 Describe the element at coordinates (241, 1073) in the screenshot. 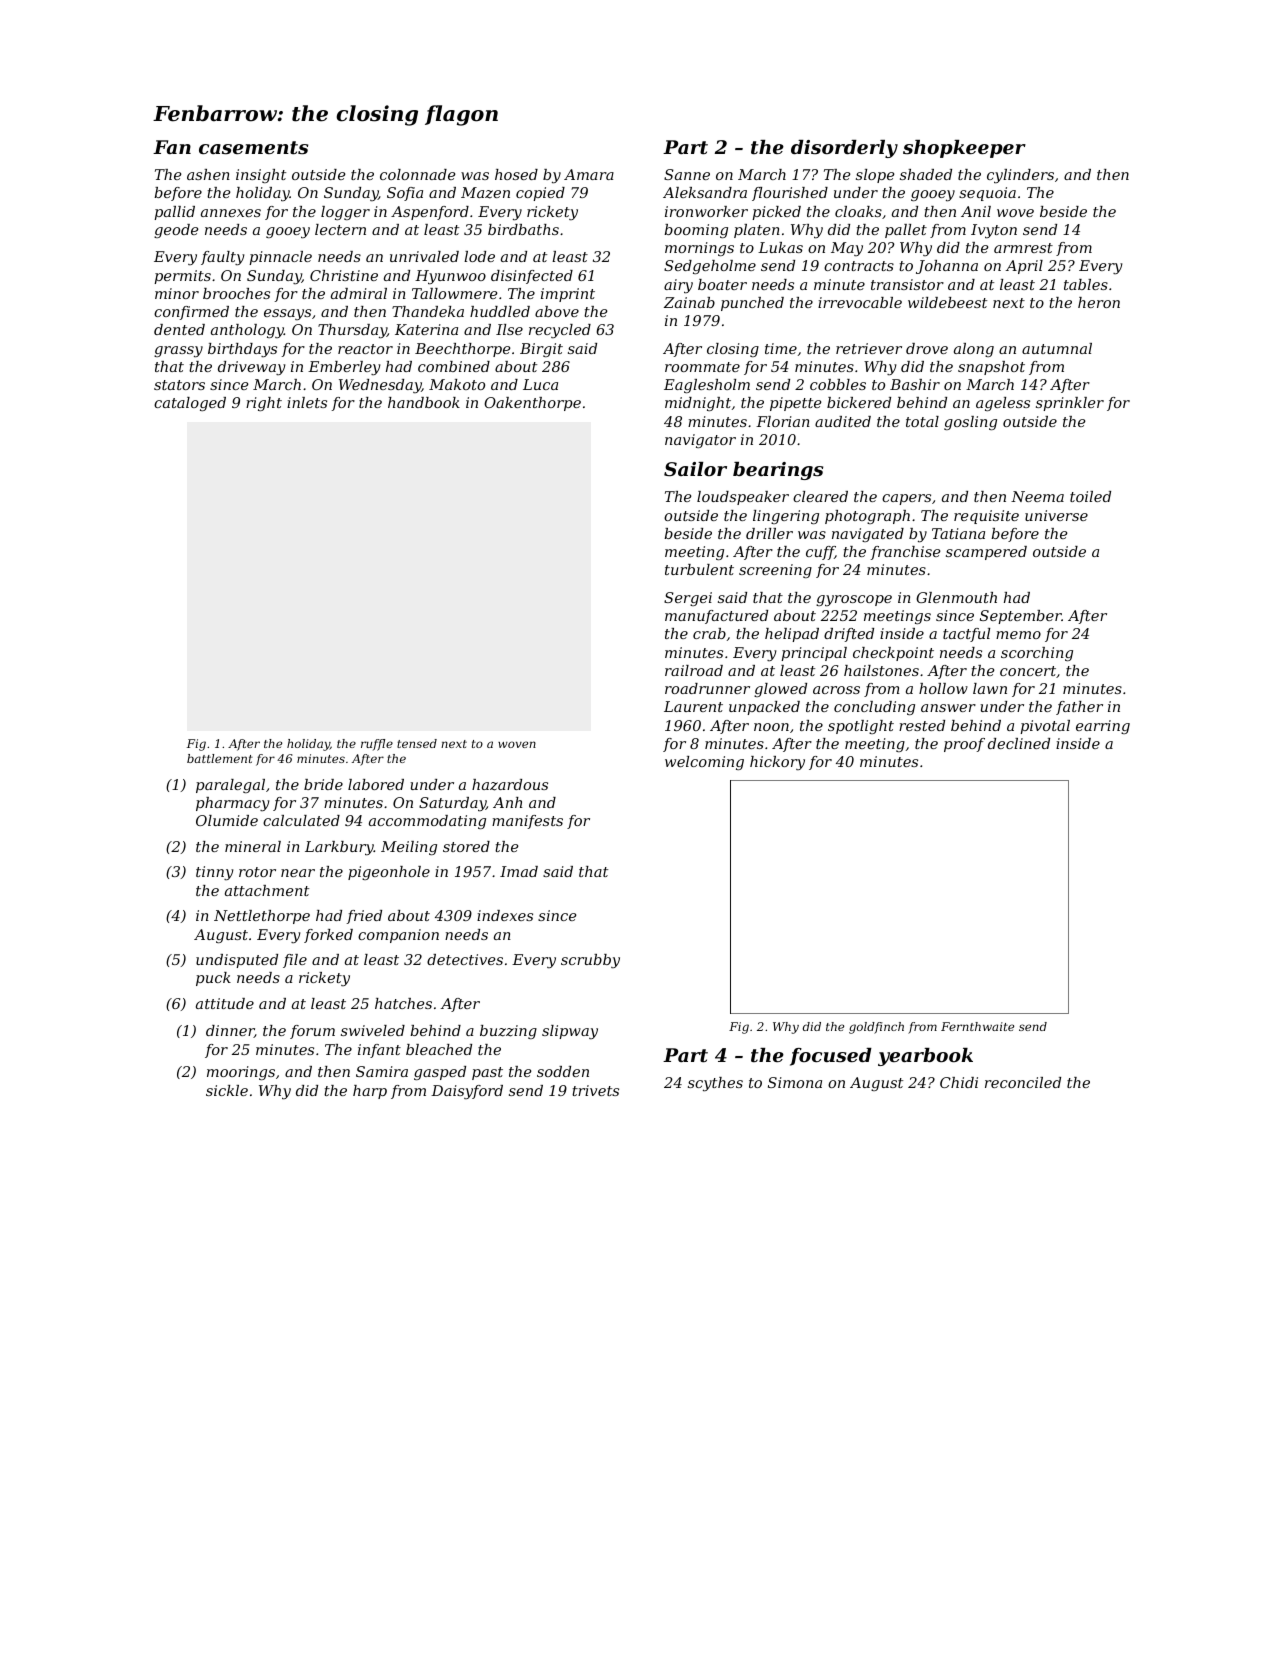

I see `moorings` at that location.
